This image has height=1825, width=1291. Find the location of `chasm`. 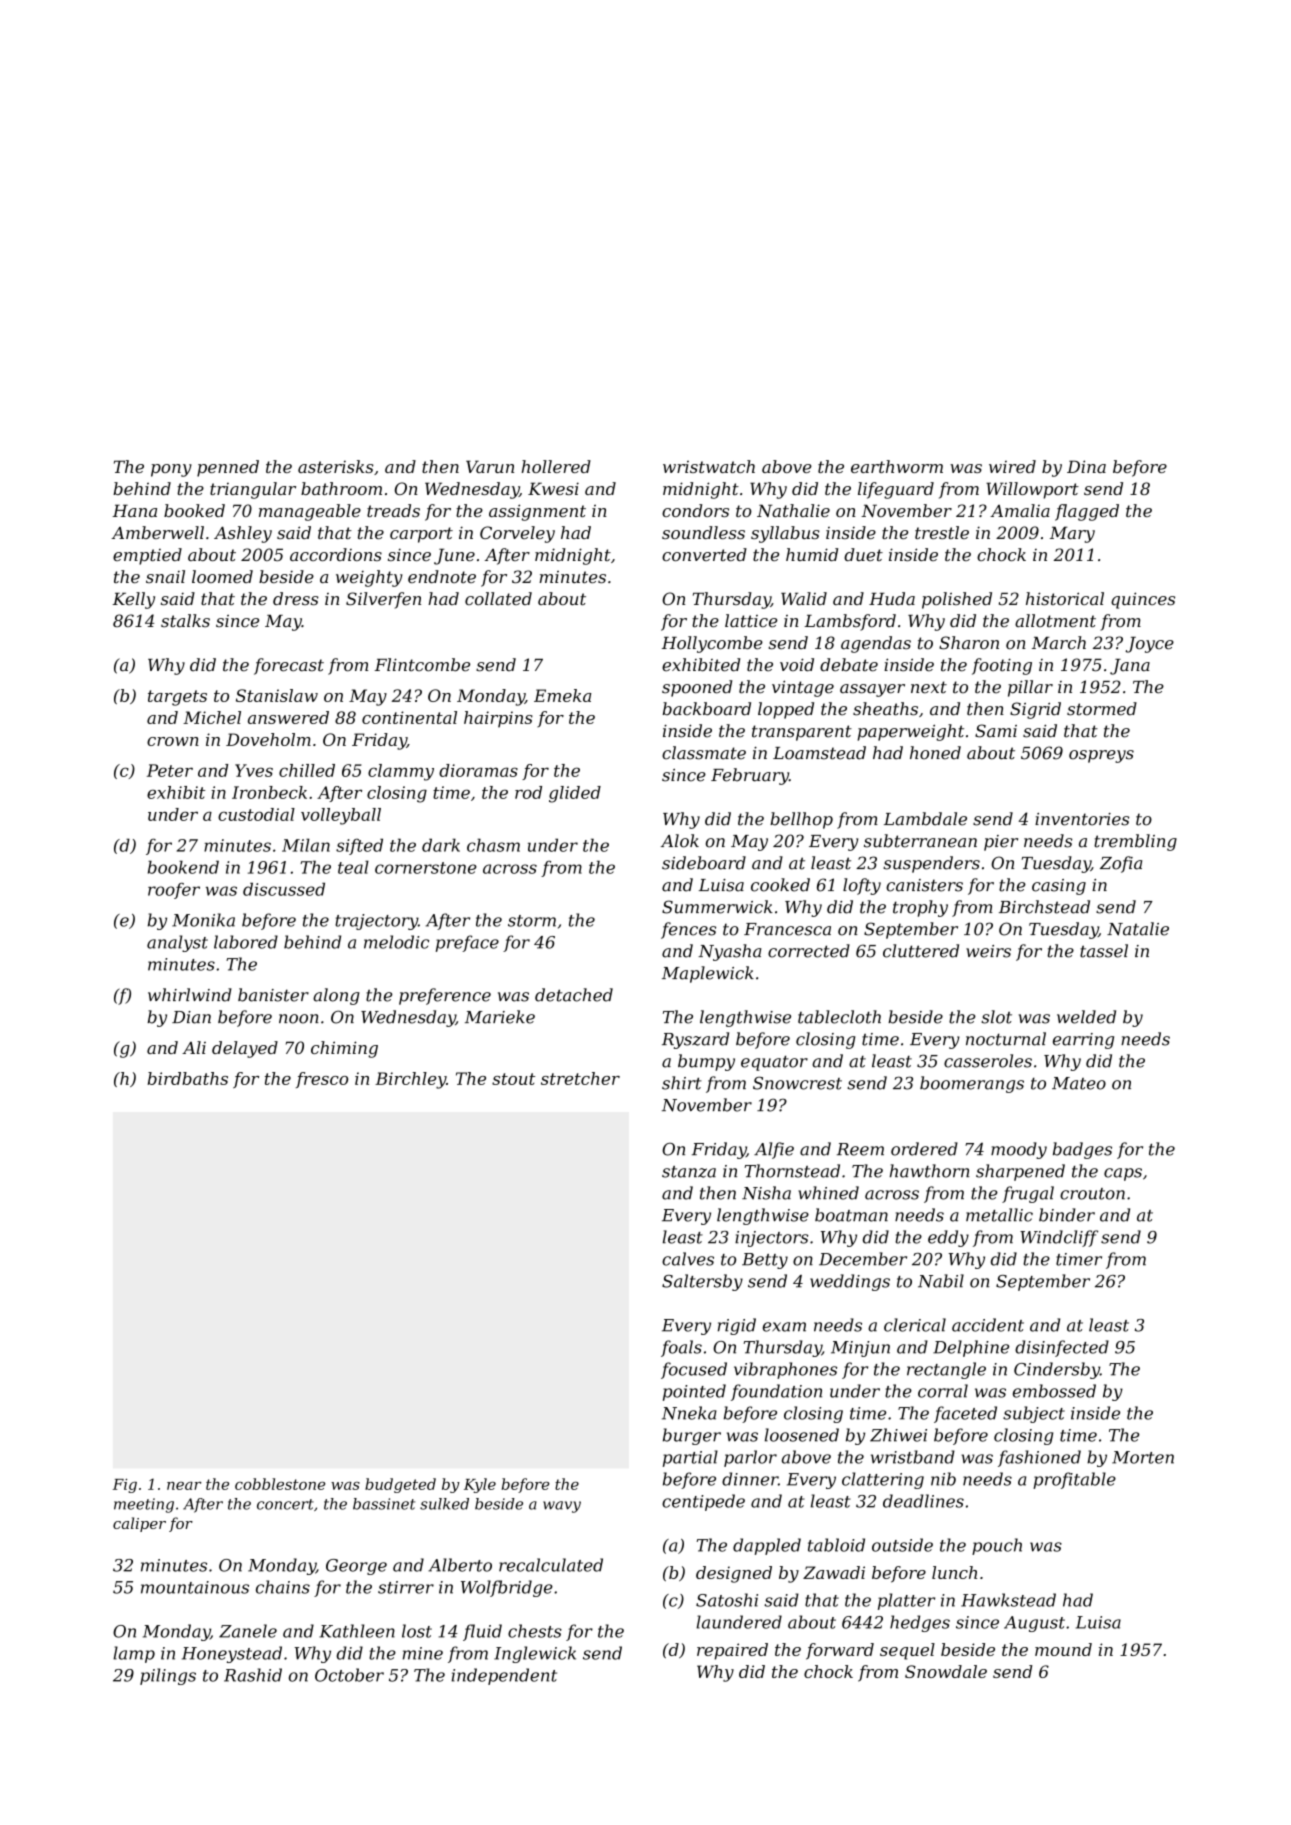

chasm is located at coordinates (493, 845).
